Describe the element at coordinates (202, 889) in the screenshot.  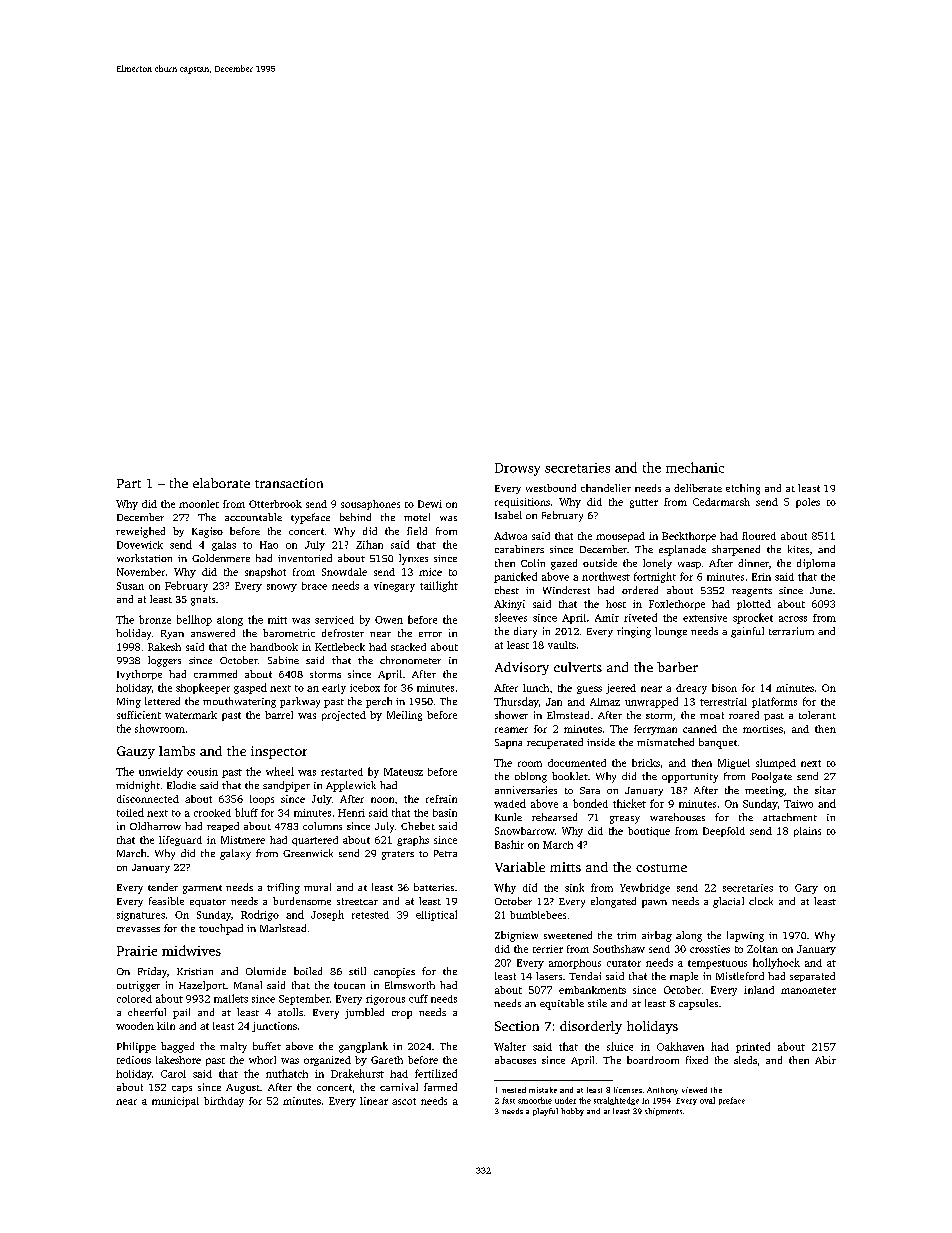
I see `garment` at that location.
